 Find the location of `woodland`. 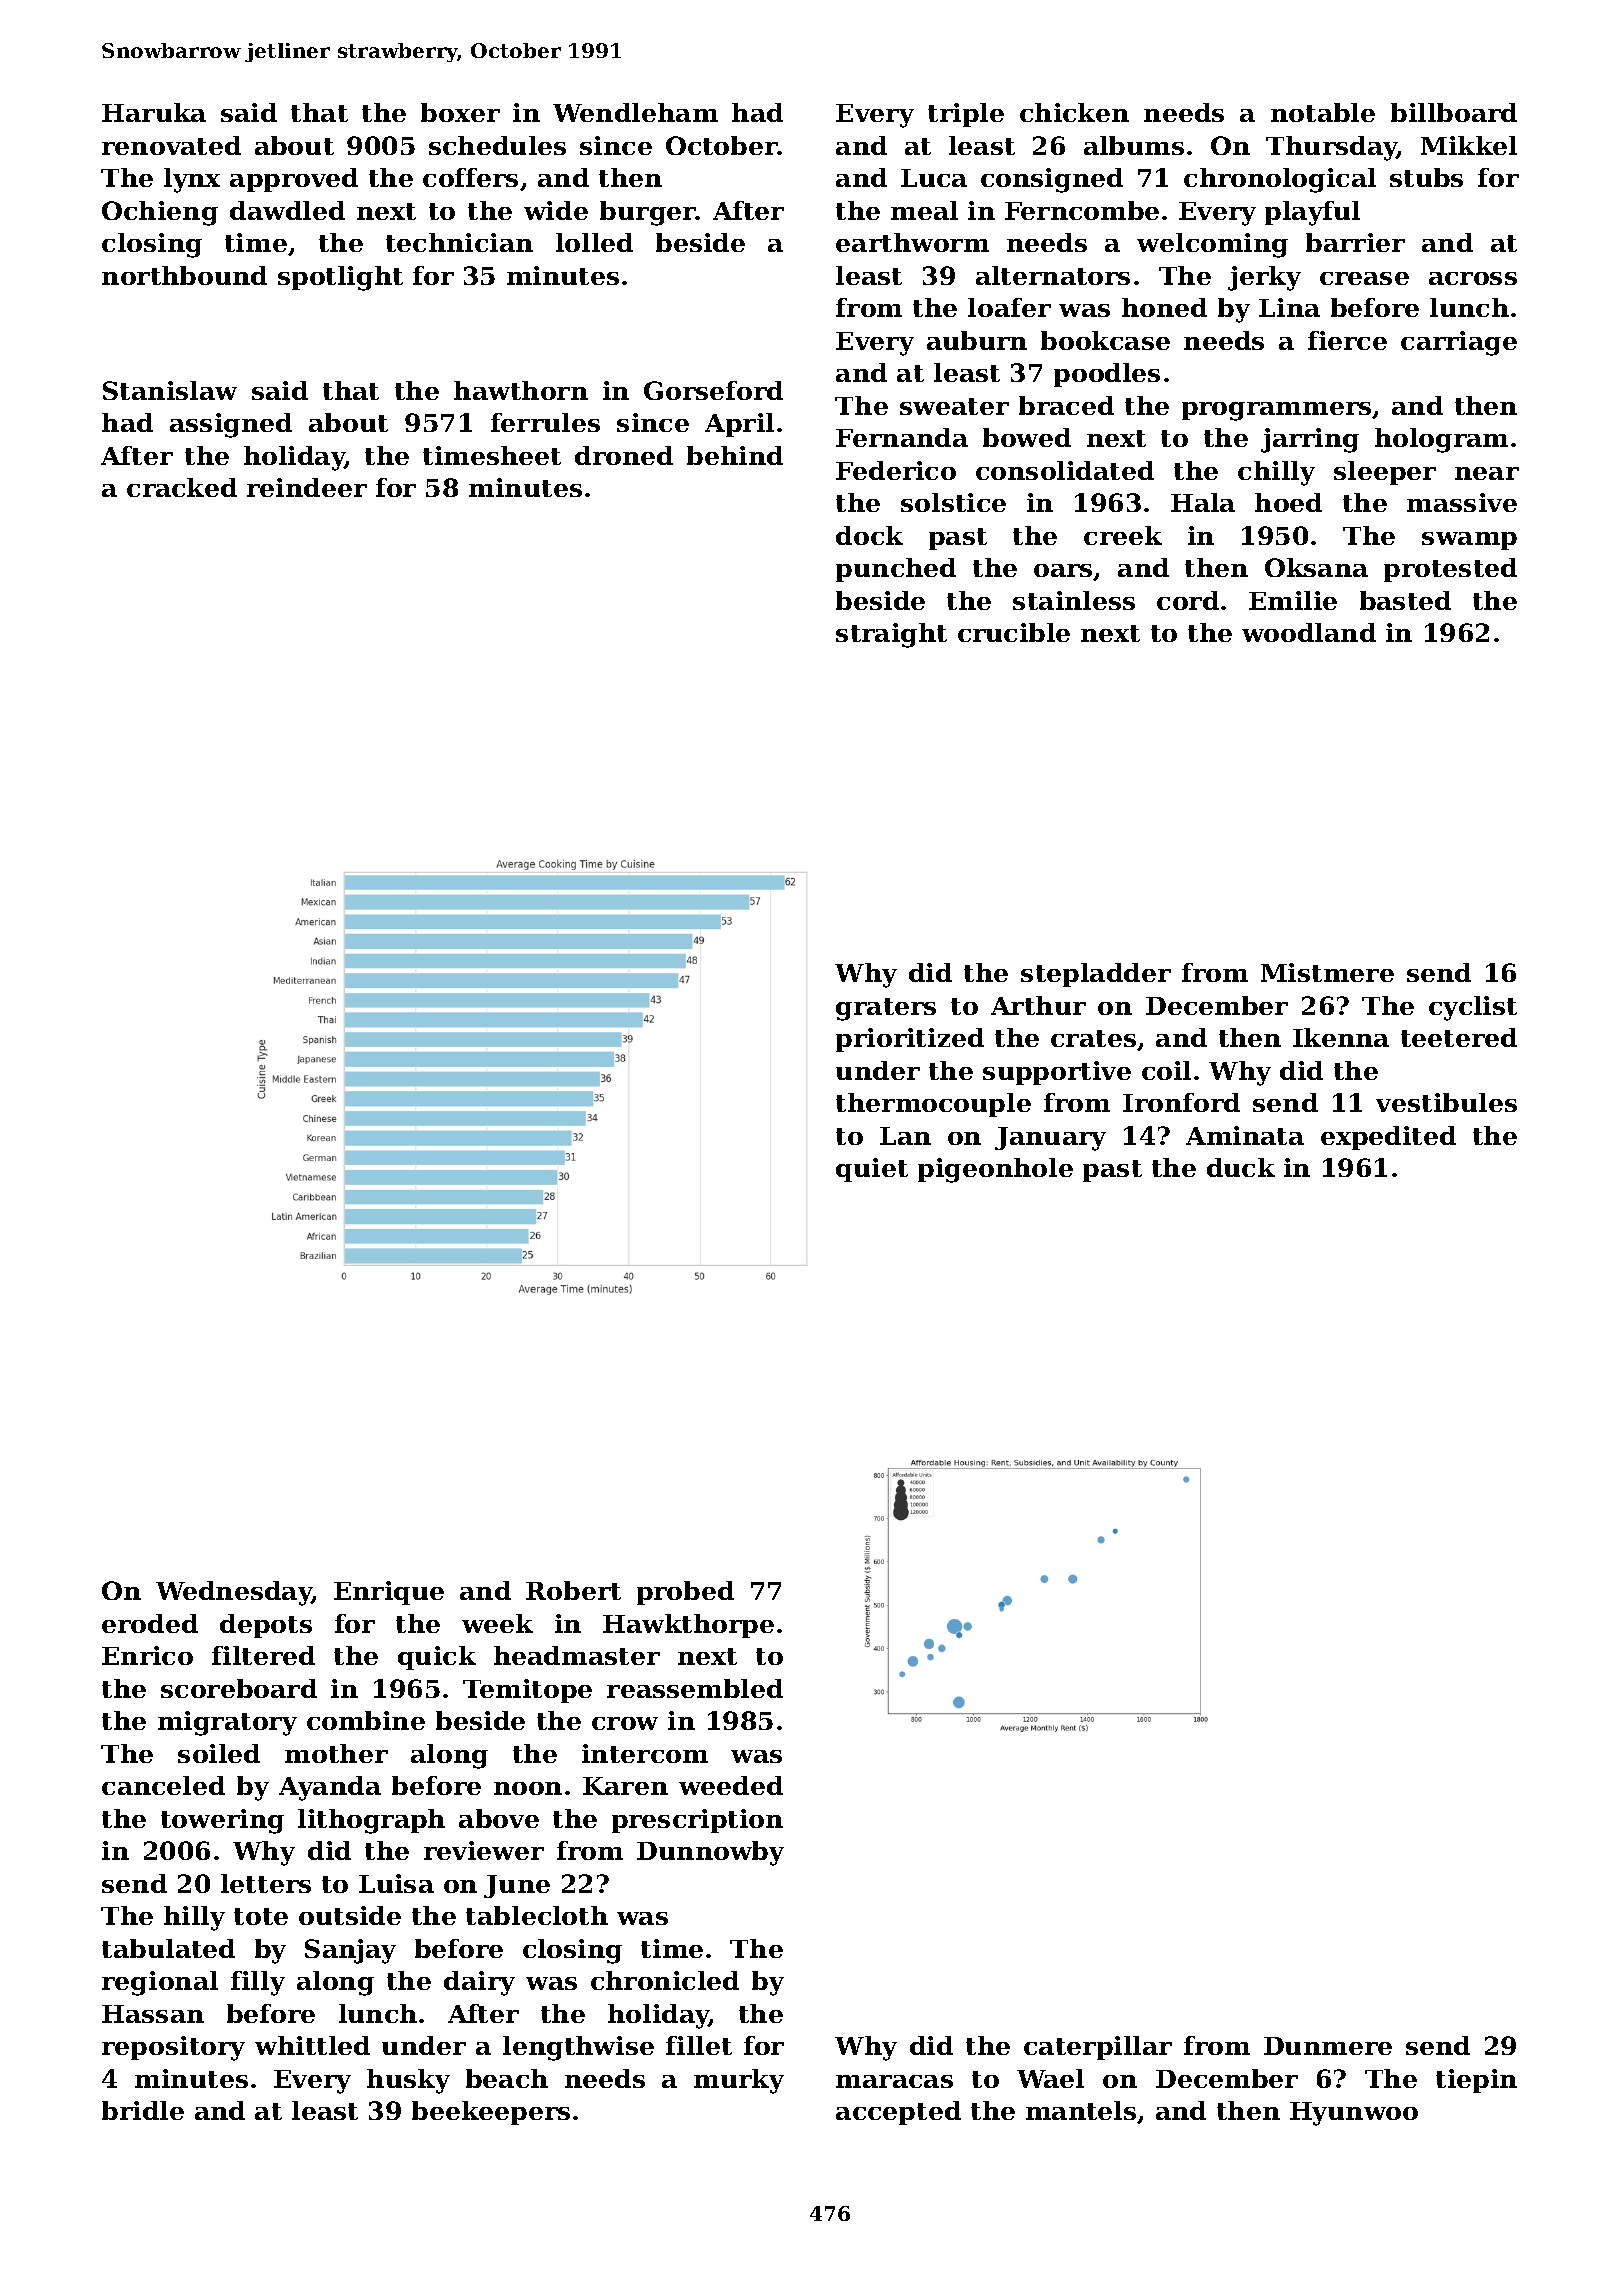

woodland is located at coordinates (1309, 632).
